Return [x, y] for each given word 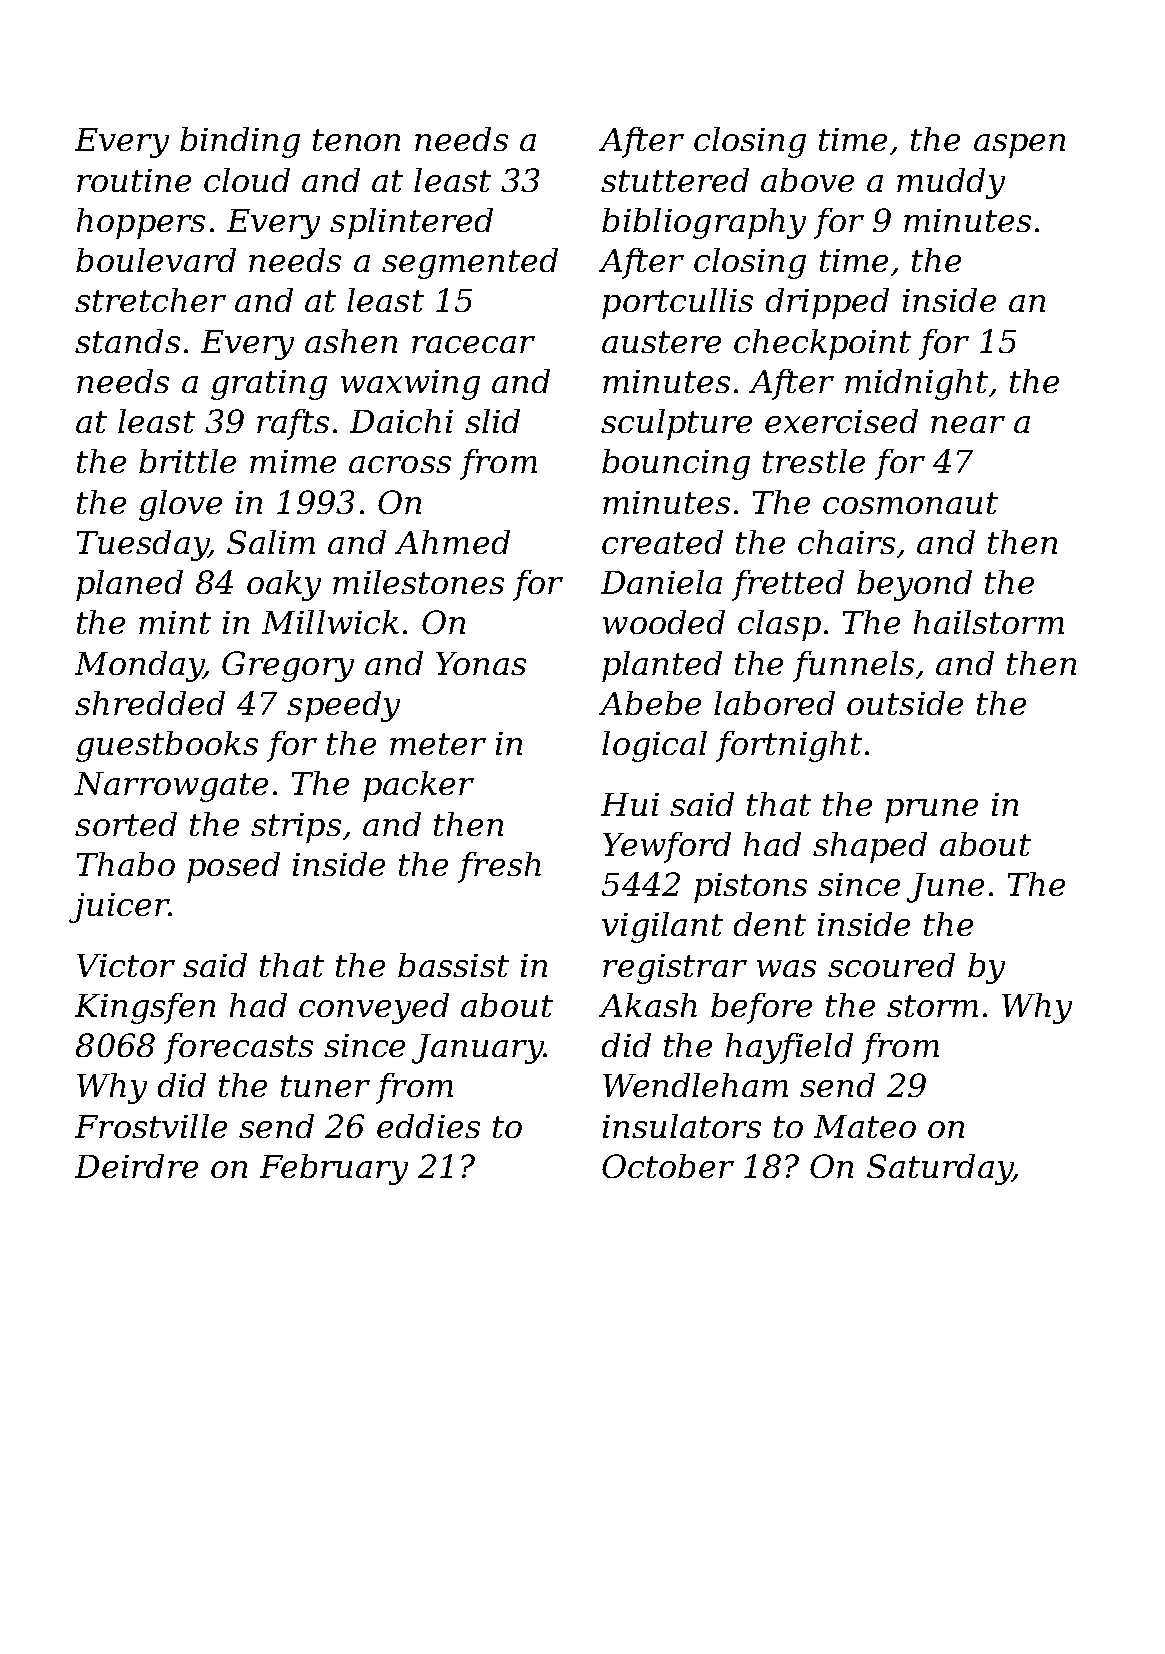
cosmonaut [910, 503]
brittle [187, 461]
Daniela [661, 582]
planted [662, 666]
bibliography [704, 223]
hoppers [141, 223]
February [334, 1169]
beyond [914, 585]
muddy [951, 183]
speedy [343, 706]
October [668, 1166]
